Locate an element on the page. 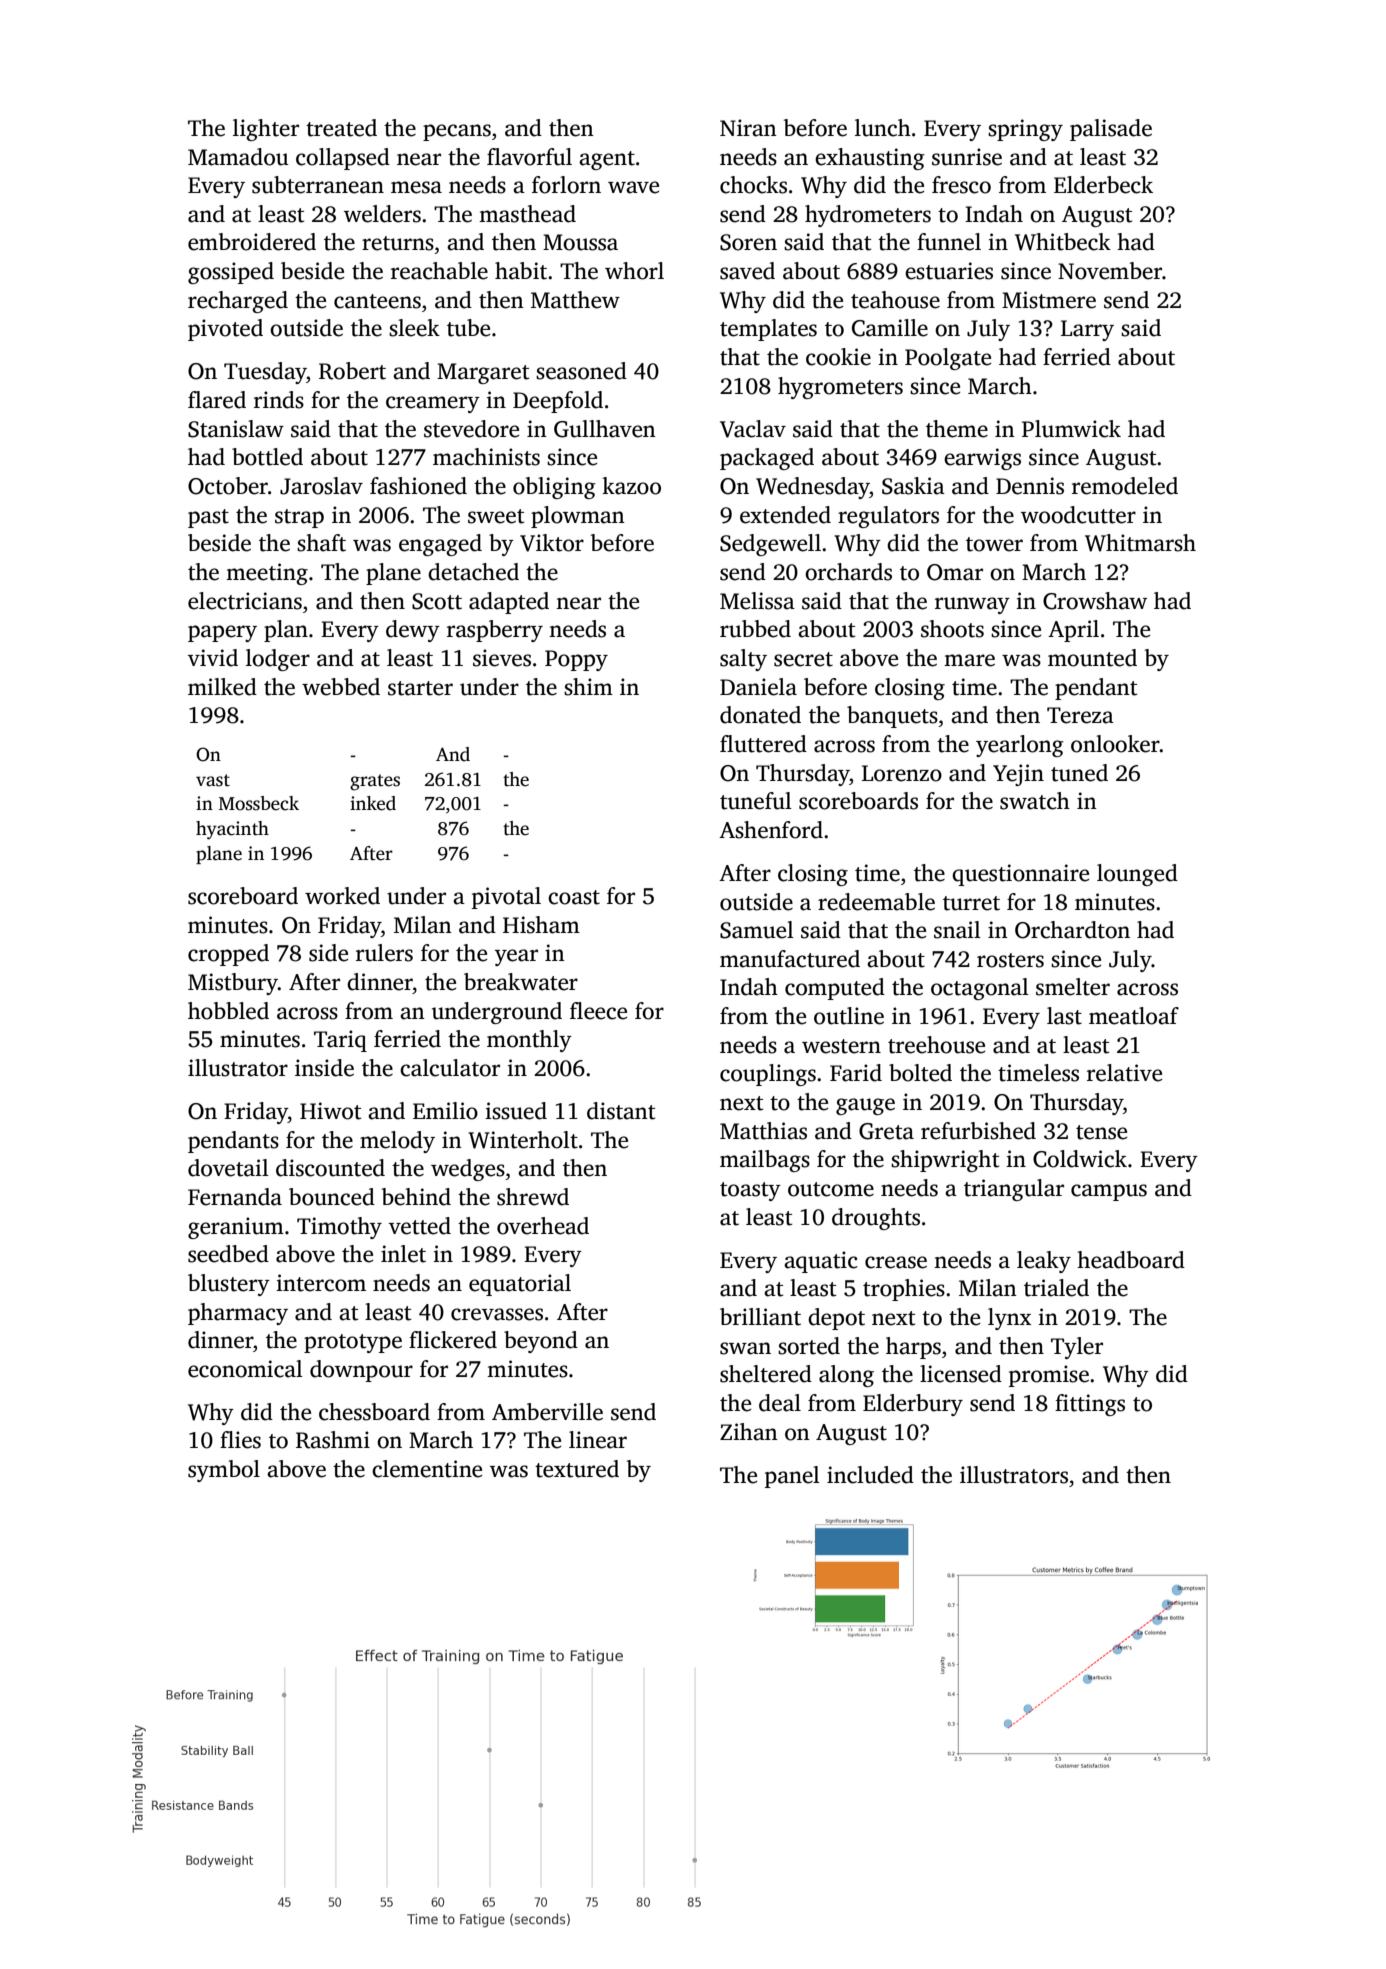 The height and width of the page is (1969, 1386). canteens is located at coordinates (377, 301).
